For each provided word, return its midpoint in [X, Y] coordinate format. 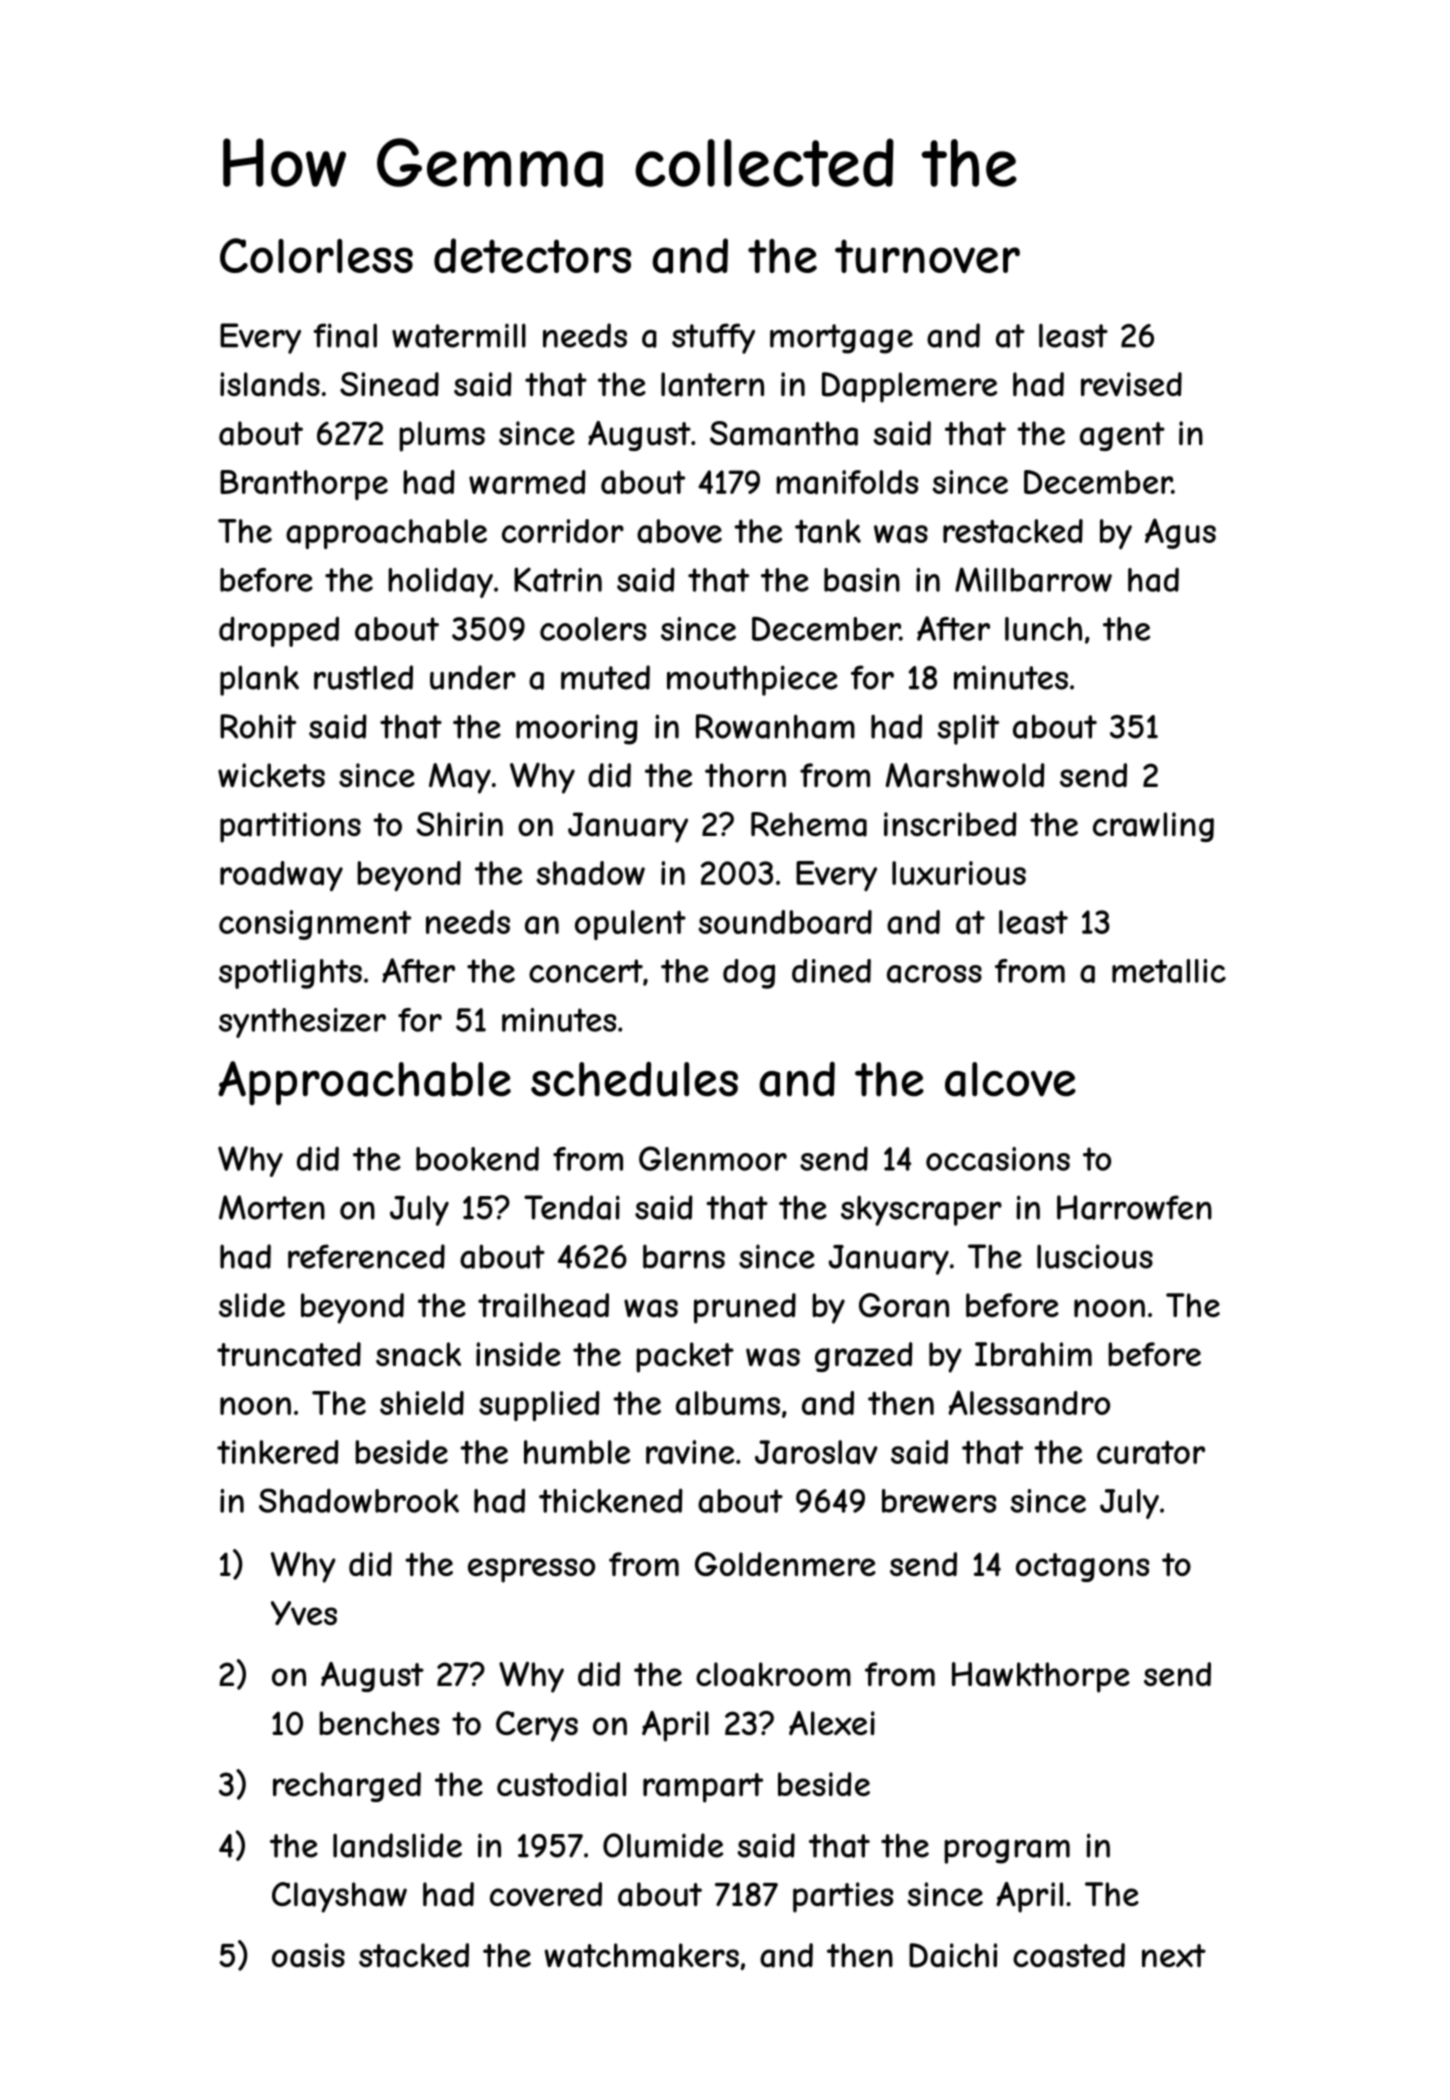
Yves [304, 1613]
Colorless [316, 255]
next [1174, 1955]
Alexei [832, 1723]
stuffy [713, 338]
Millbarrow [1033, 579]
